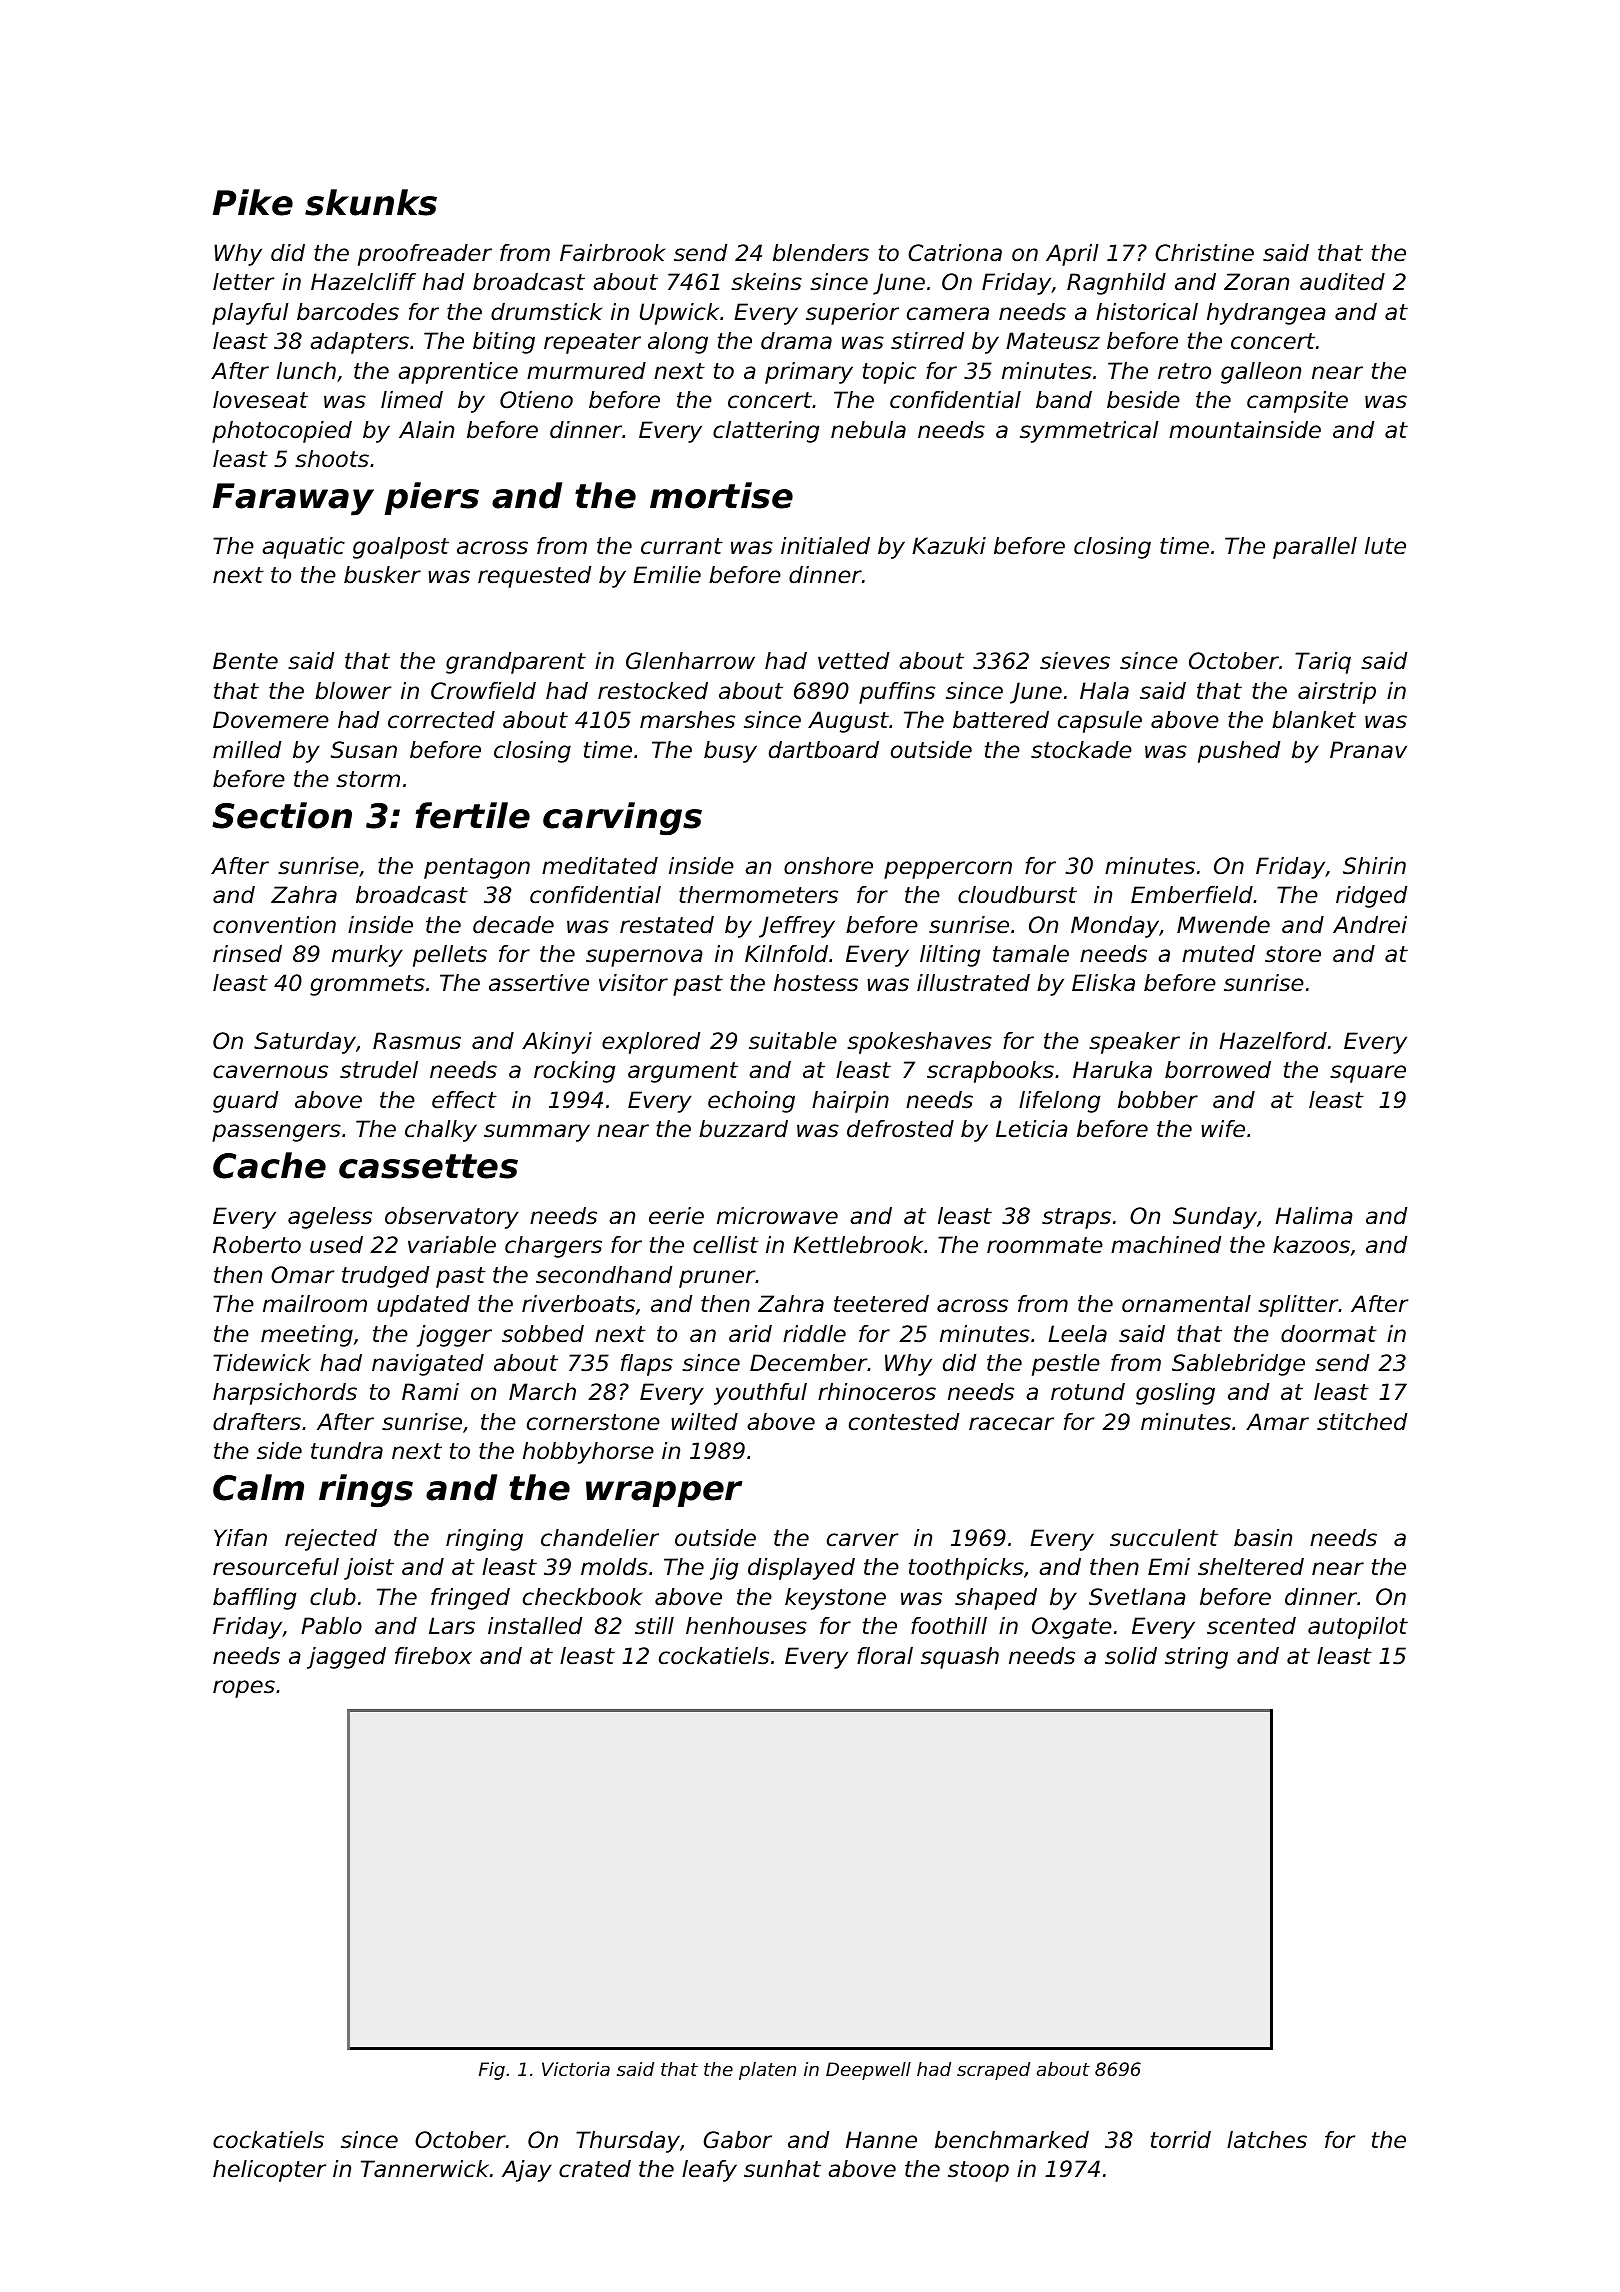  I want to click on helicopter, so click(269, 2171).
